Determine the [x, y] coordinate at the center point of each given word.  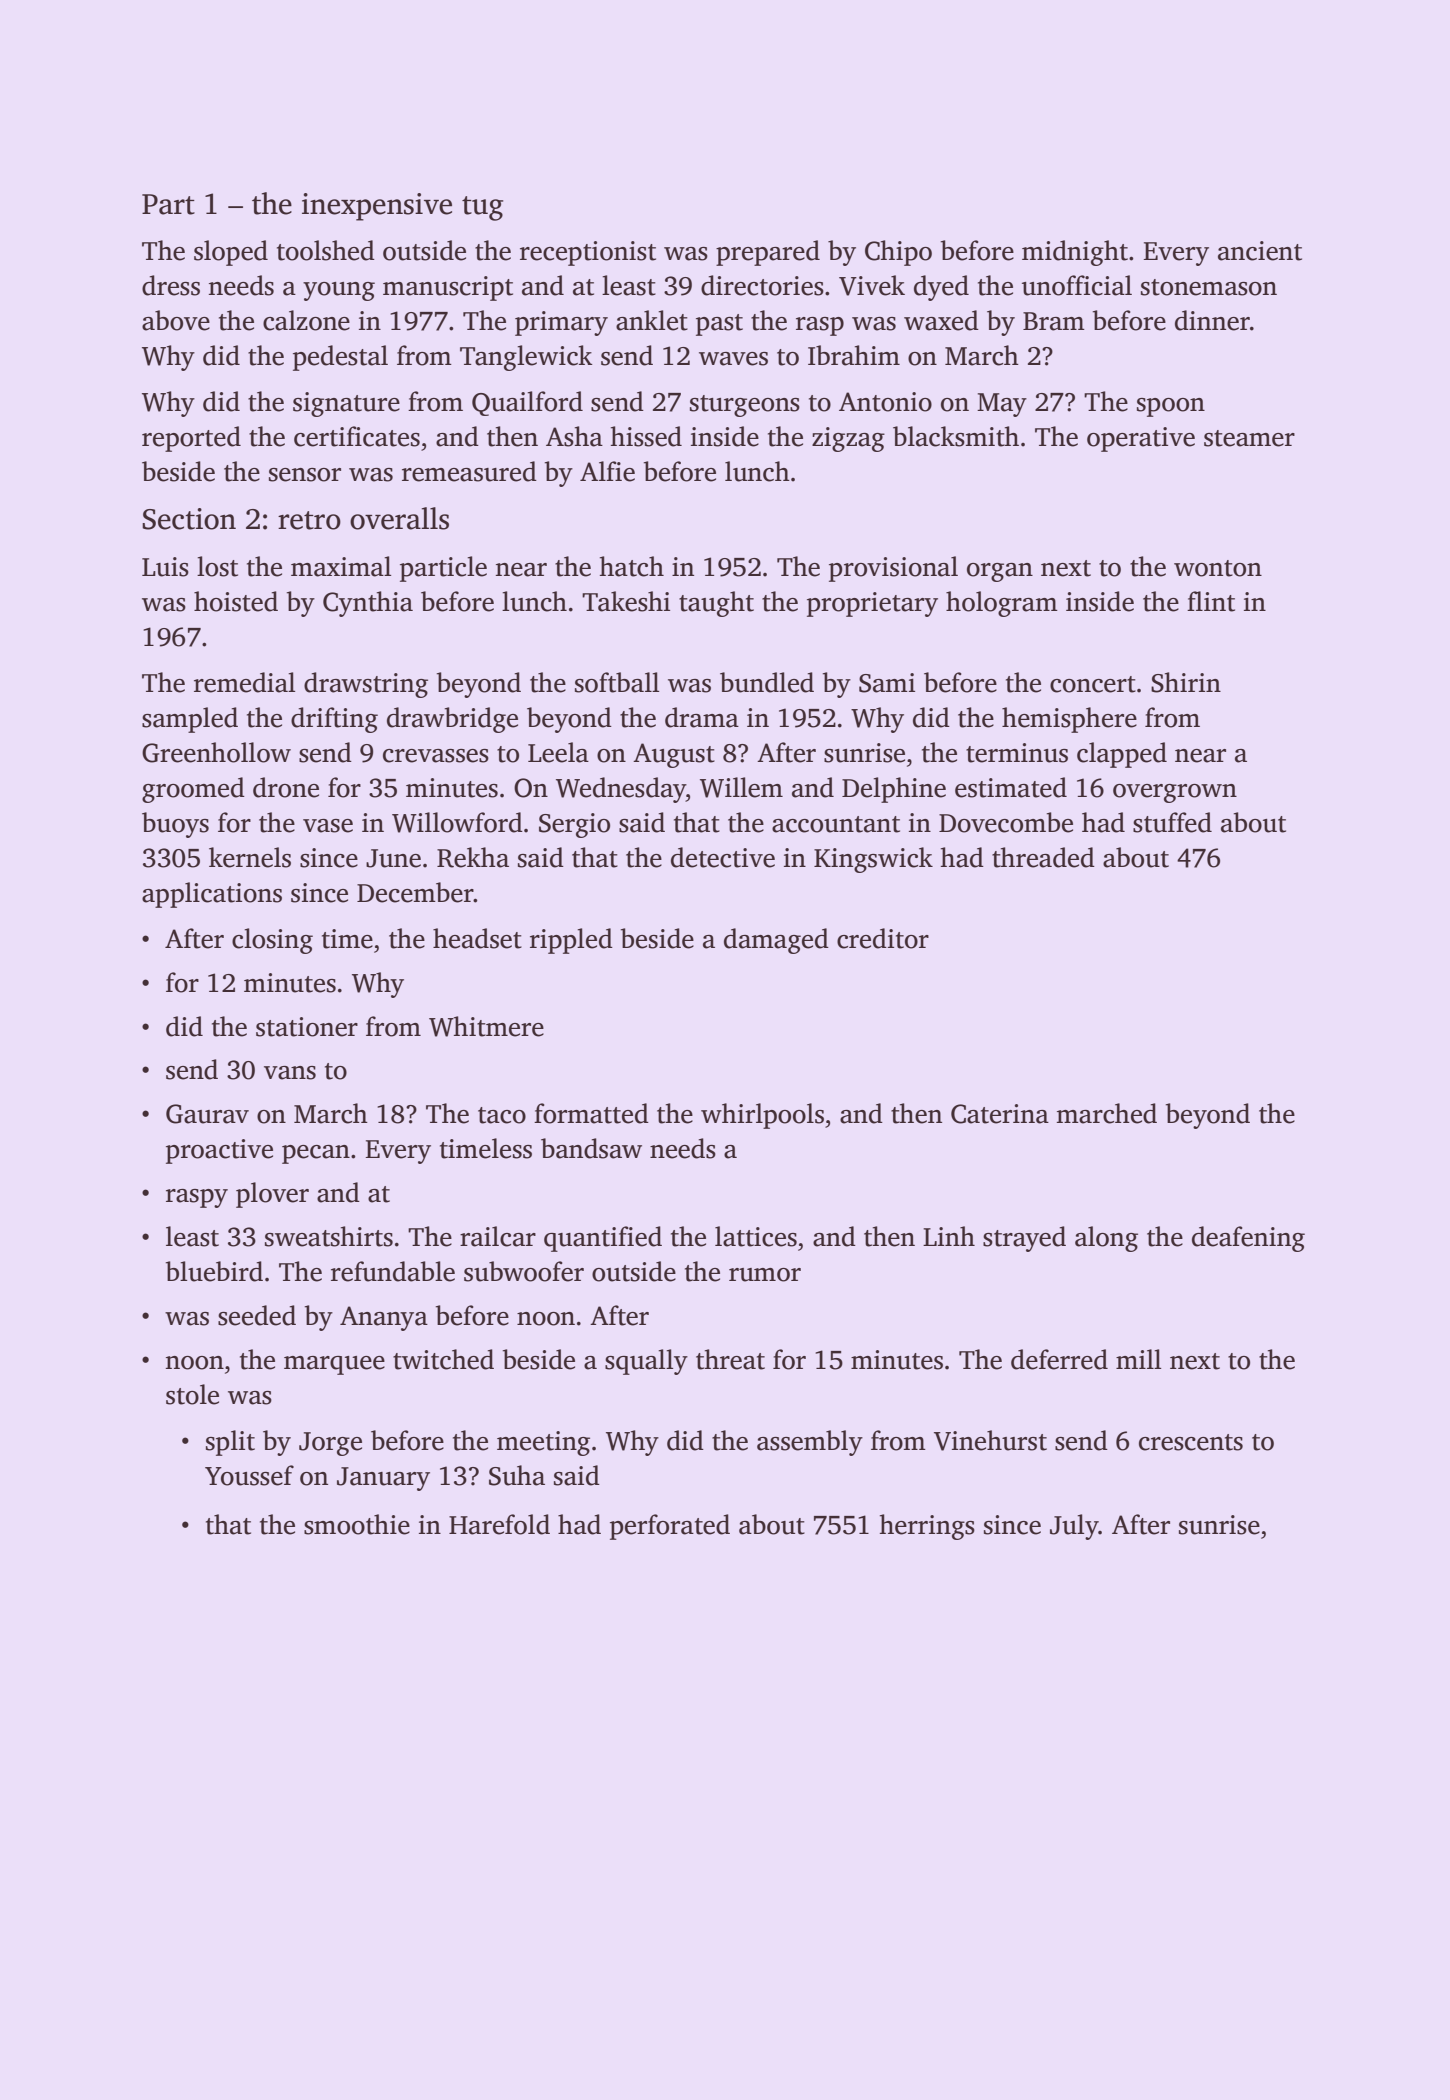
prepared [768, 253]
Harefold [499, 1524]
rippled [571, 941]
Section [189, 519]
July [1074, 1527]
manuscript [448, 288]
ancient [1260, 251]
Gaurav [207, 1114]
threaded [1043, 857]
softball [617, 682]
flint [1211, 601]
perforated [670, 1527]
